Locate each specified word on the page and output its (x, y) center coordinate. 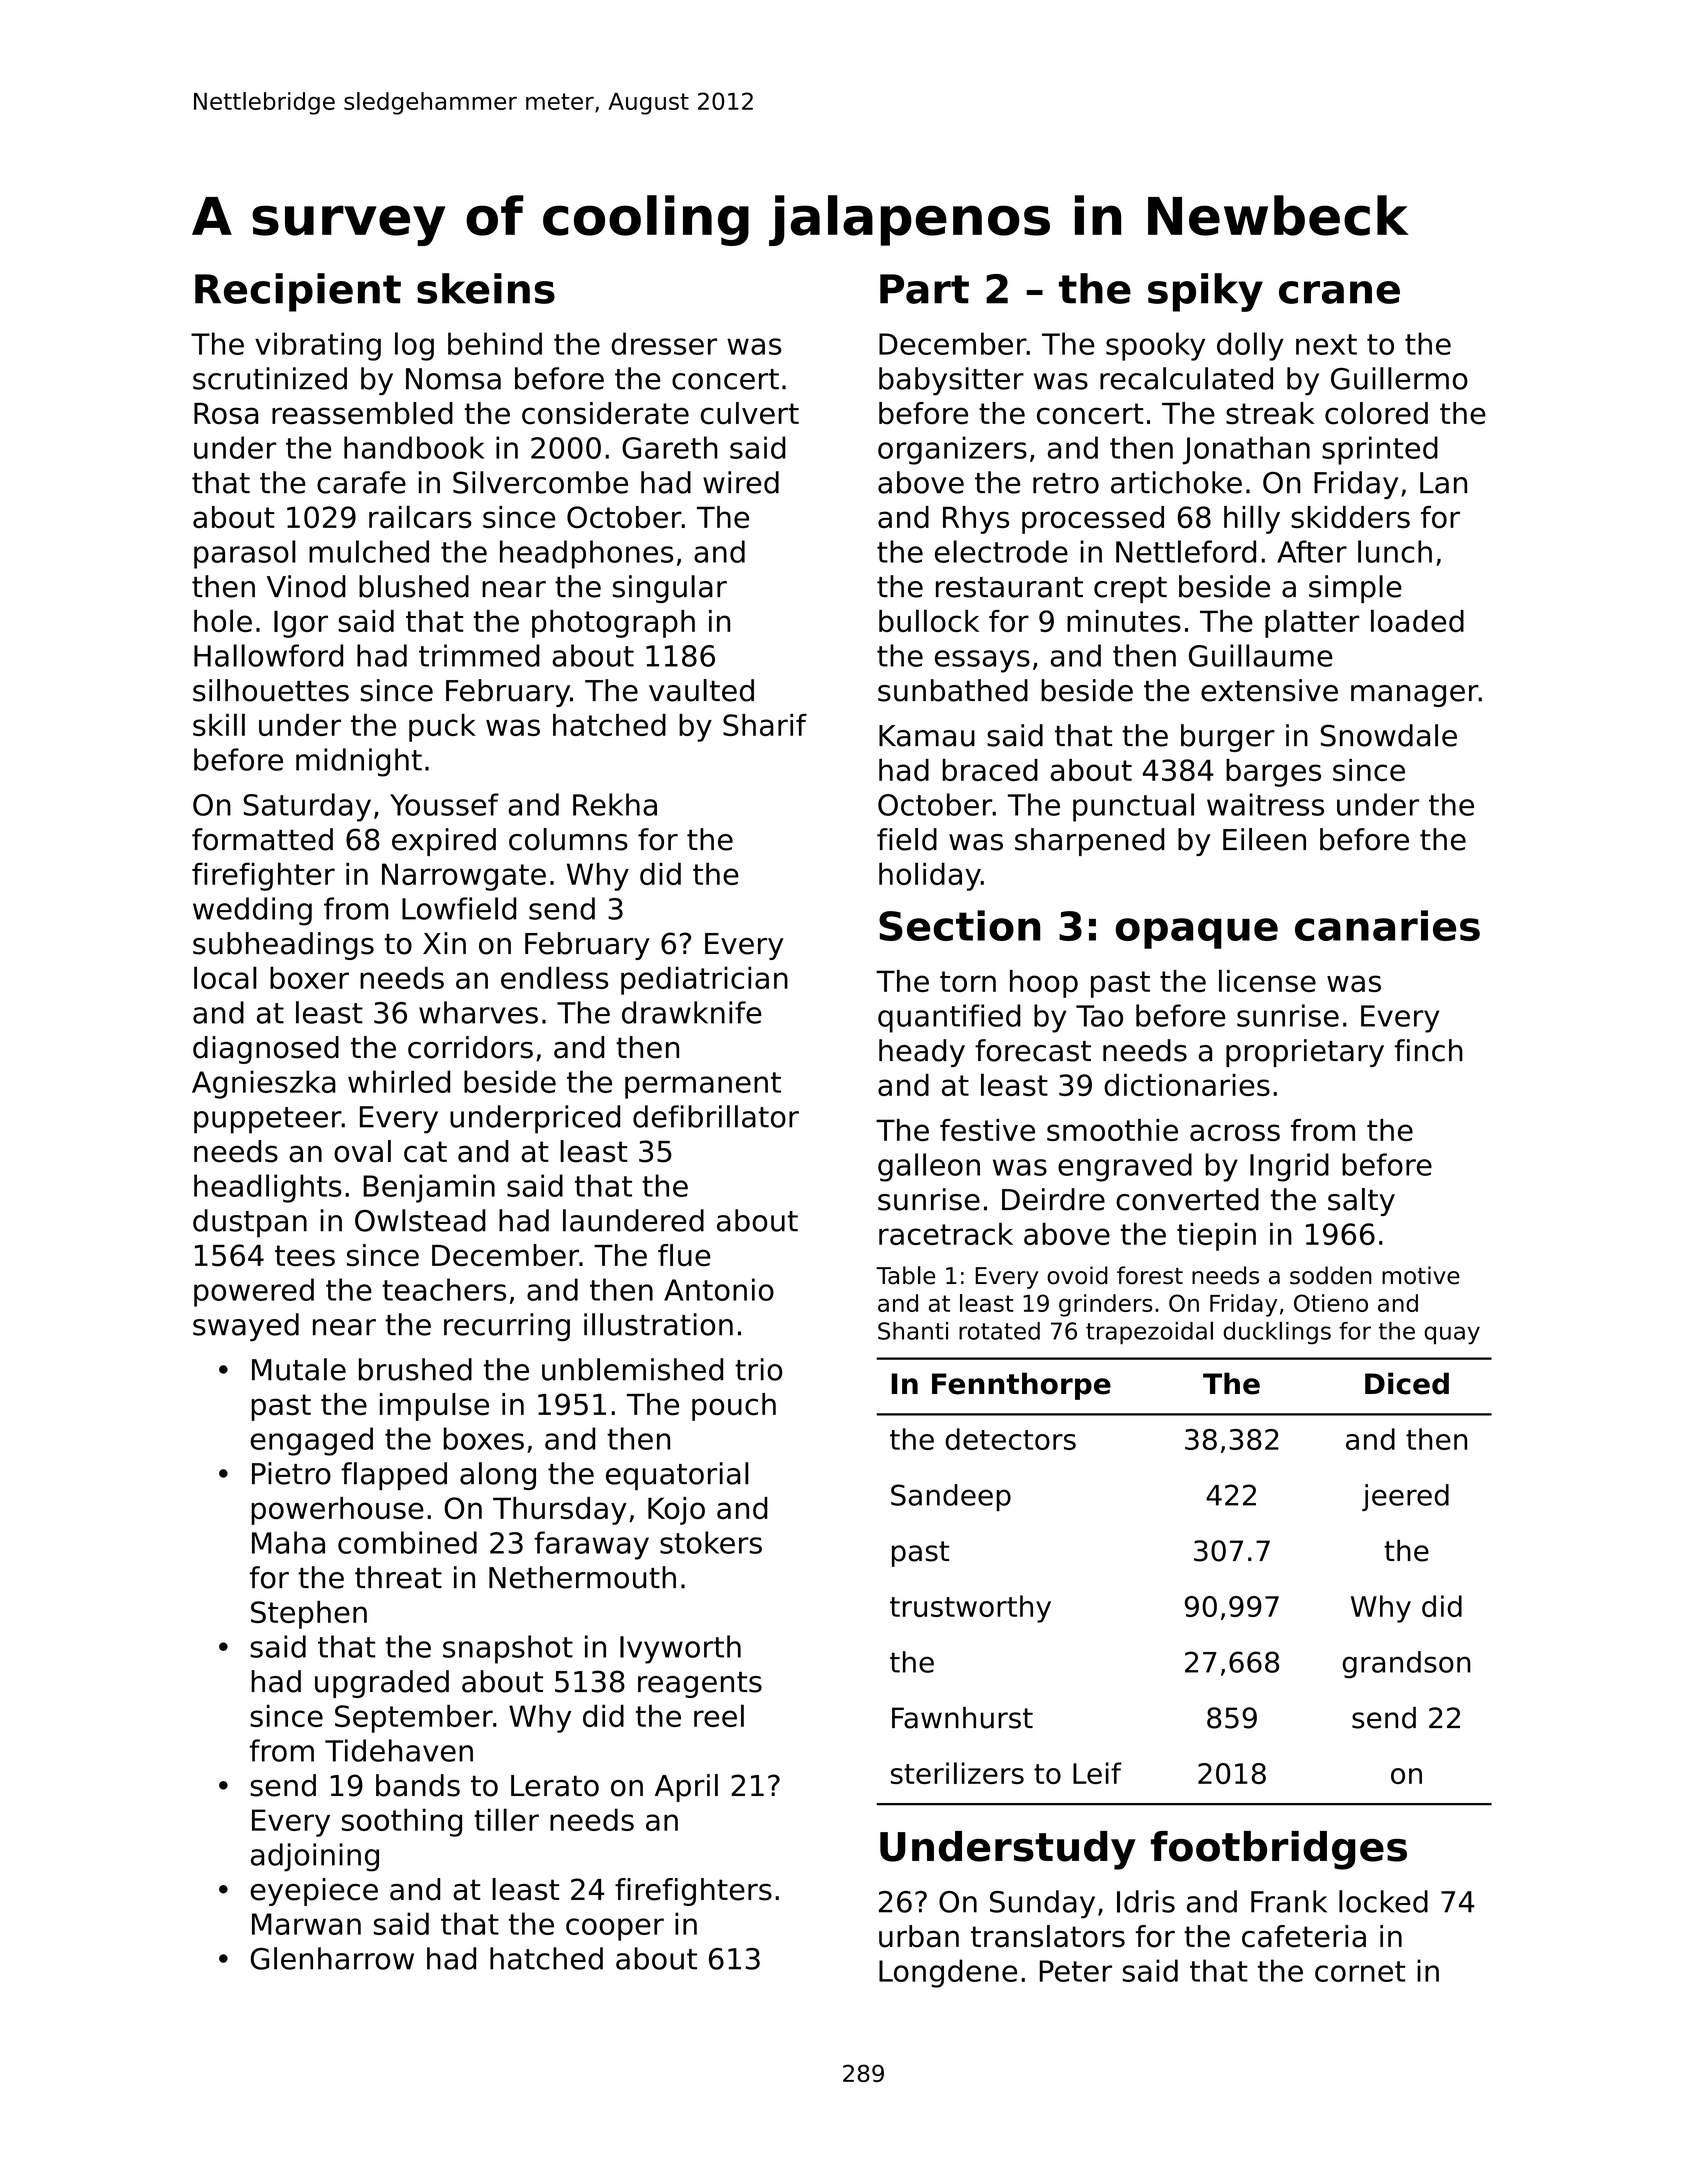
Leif (1097, 1773)
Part (924, 289)
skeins (486, 288)
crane (1339, 292)
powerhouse (337, 1511)
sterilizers (957, 1773)
